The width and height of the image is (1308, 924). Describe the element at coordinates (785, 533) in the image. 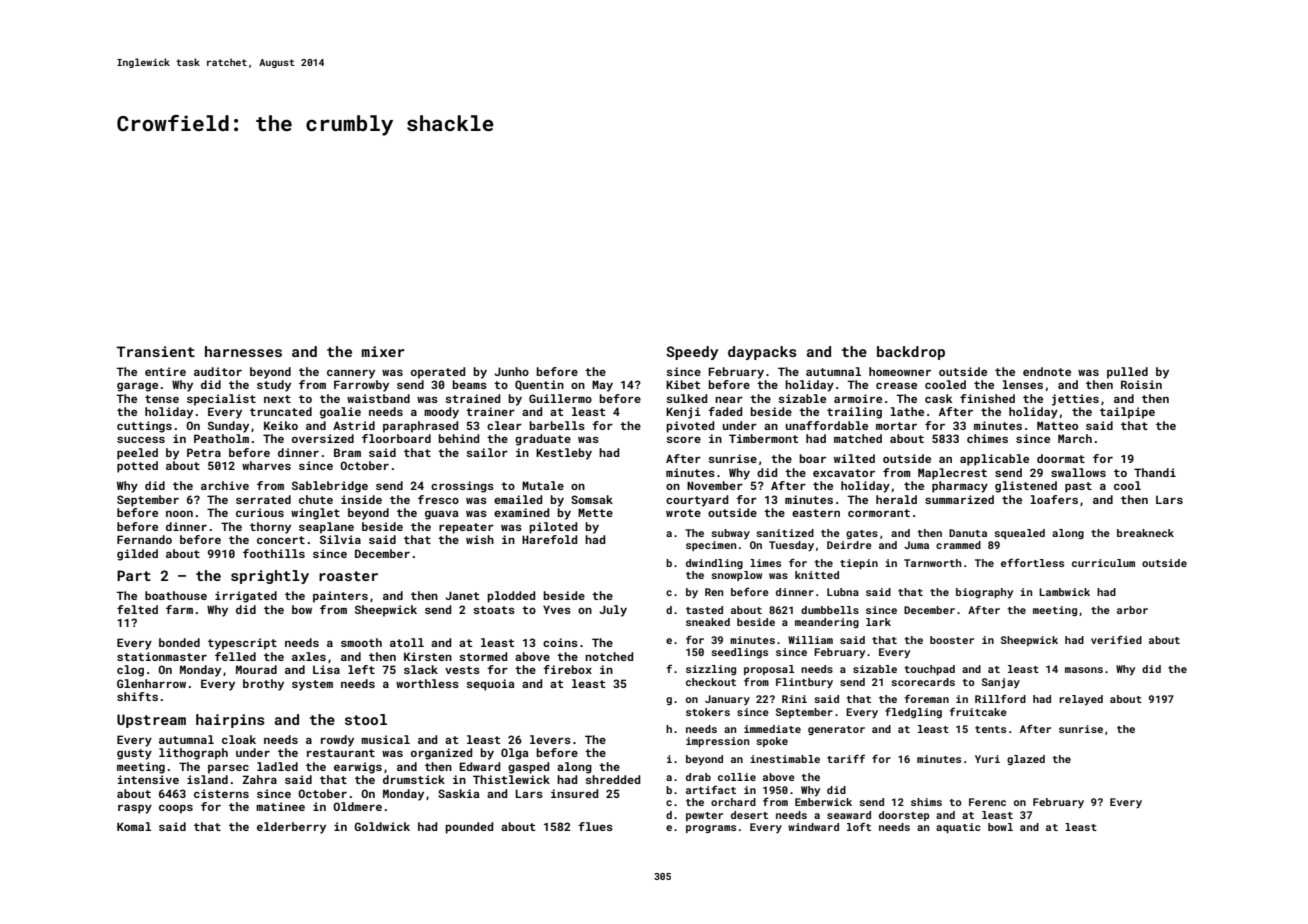

I see `sanitized` at that location.
